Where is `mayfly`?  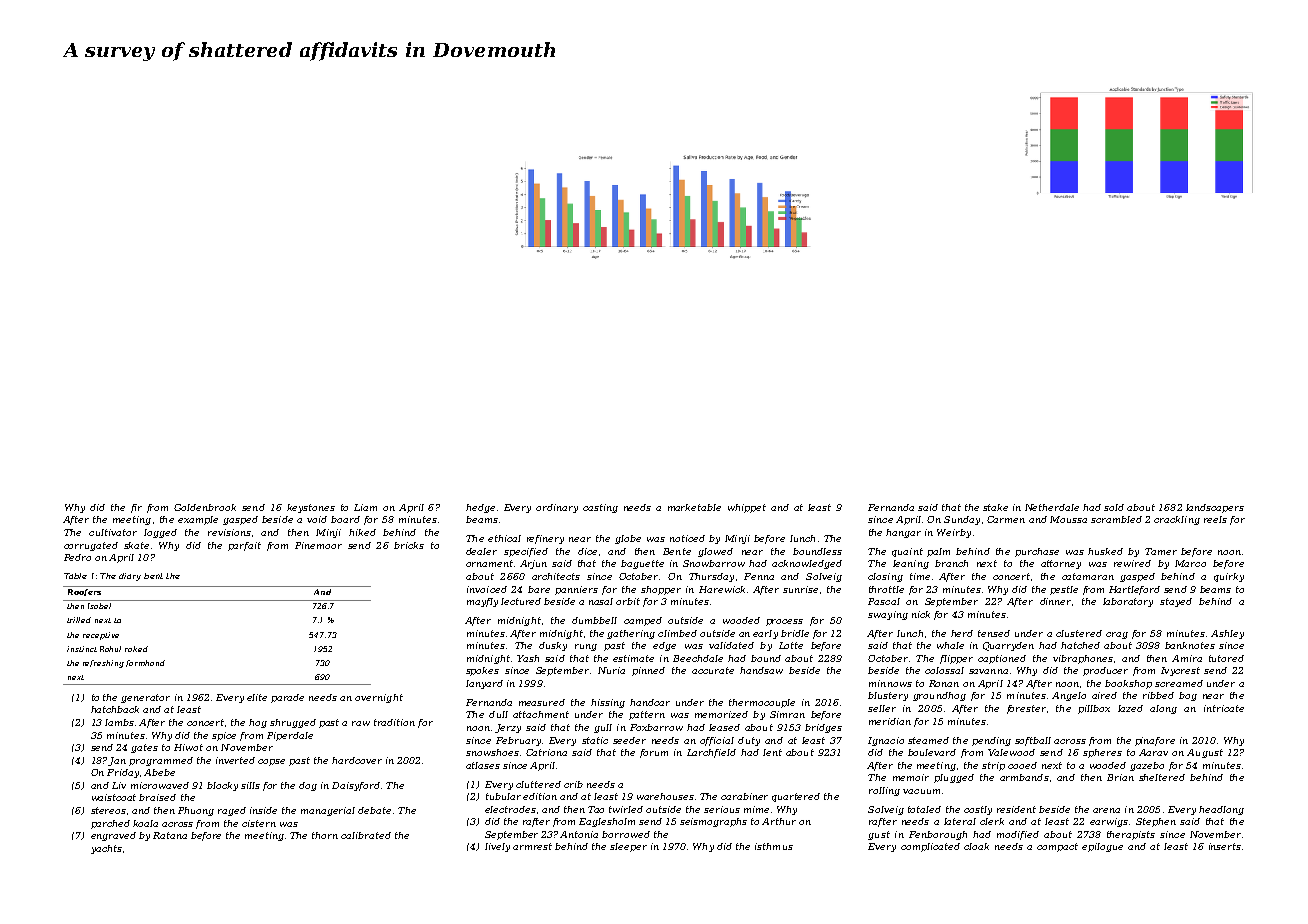 mayfly is located at coordinates (482, 602).
